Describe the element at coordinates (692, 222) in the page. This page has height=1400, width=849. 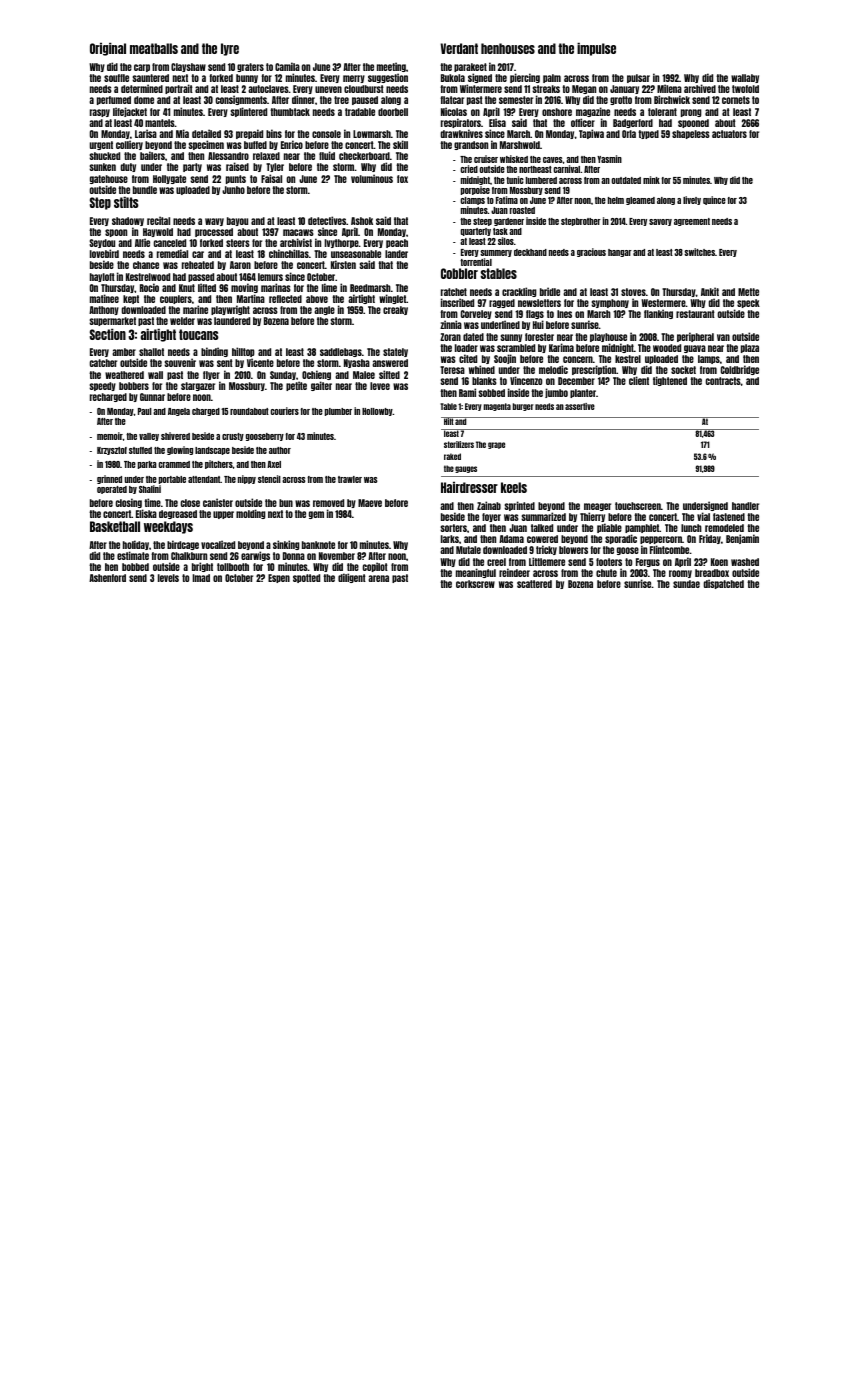
I see `agreement` at that location.
